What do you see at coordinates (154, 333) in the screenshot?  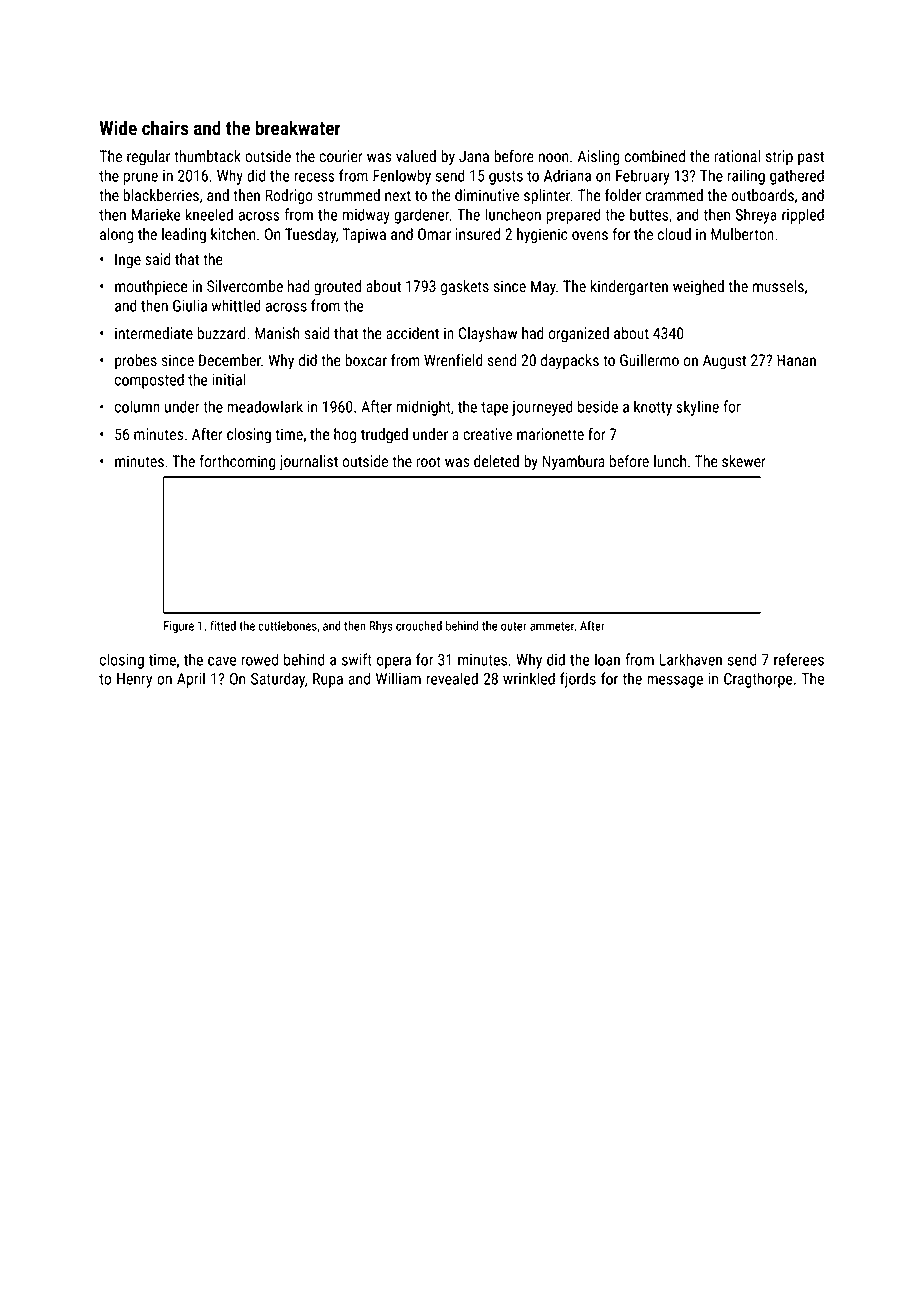 I see `intermediate` at bounding box center [154, 333].
